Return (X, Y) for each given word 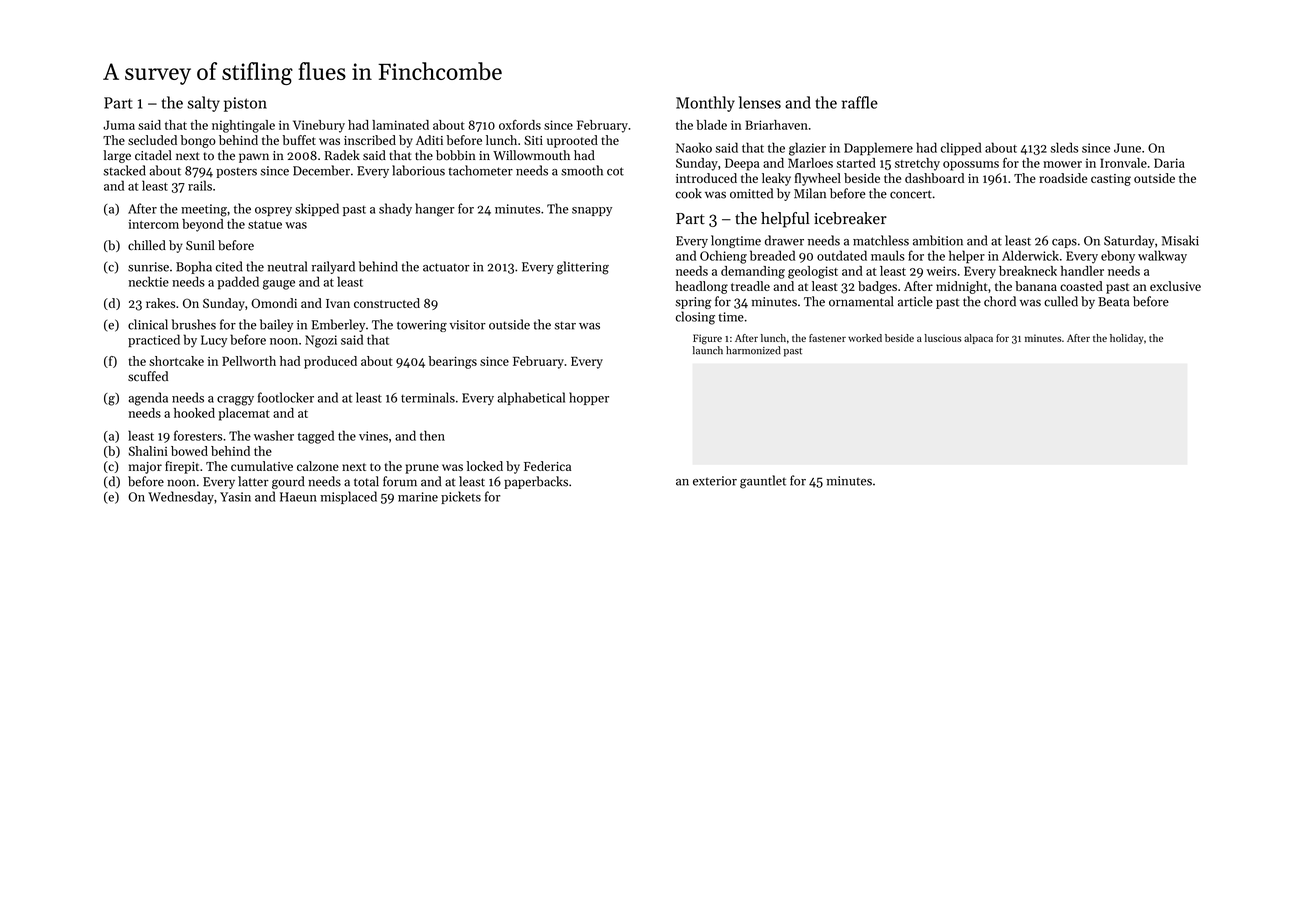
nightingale (243, 126)
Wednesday (181, 497)
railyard (333, 267)
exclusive (1175, 286)
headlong (702, 287)
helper (967, 257)
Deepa (742, 164)
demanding (753, 272)
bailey (276, 325)
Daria (1169, 163)
